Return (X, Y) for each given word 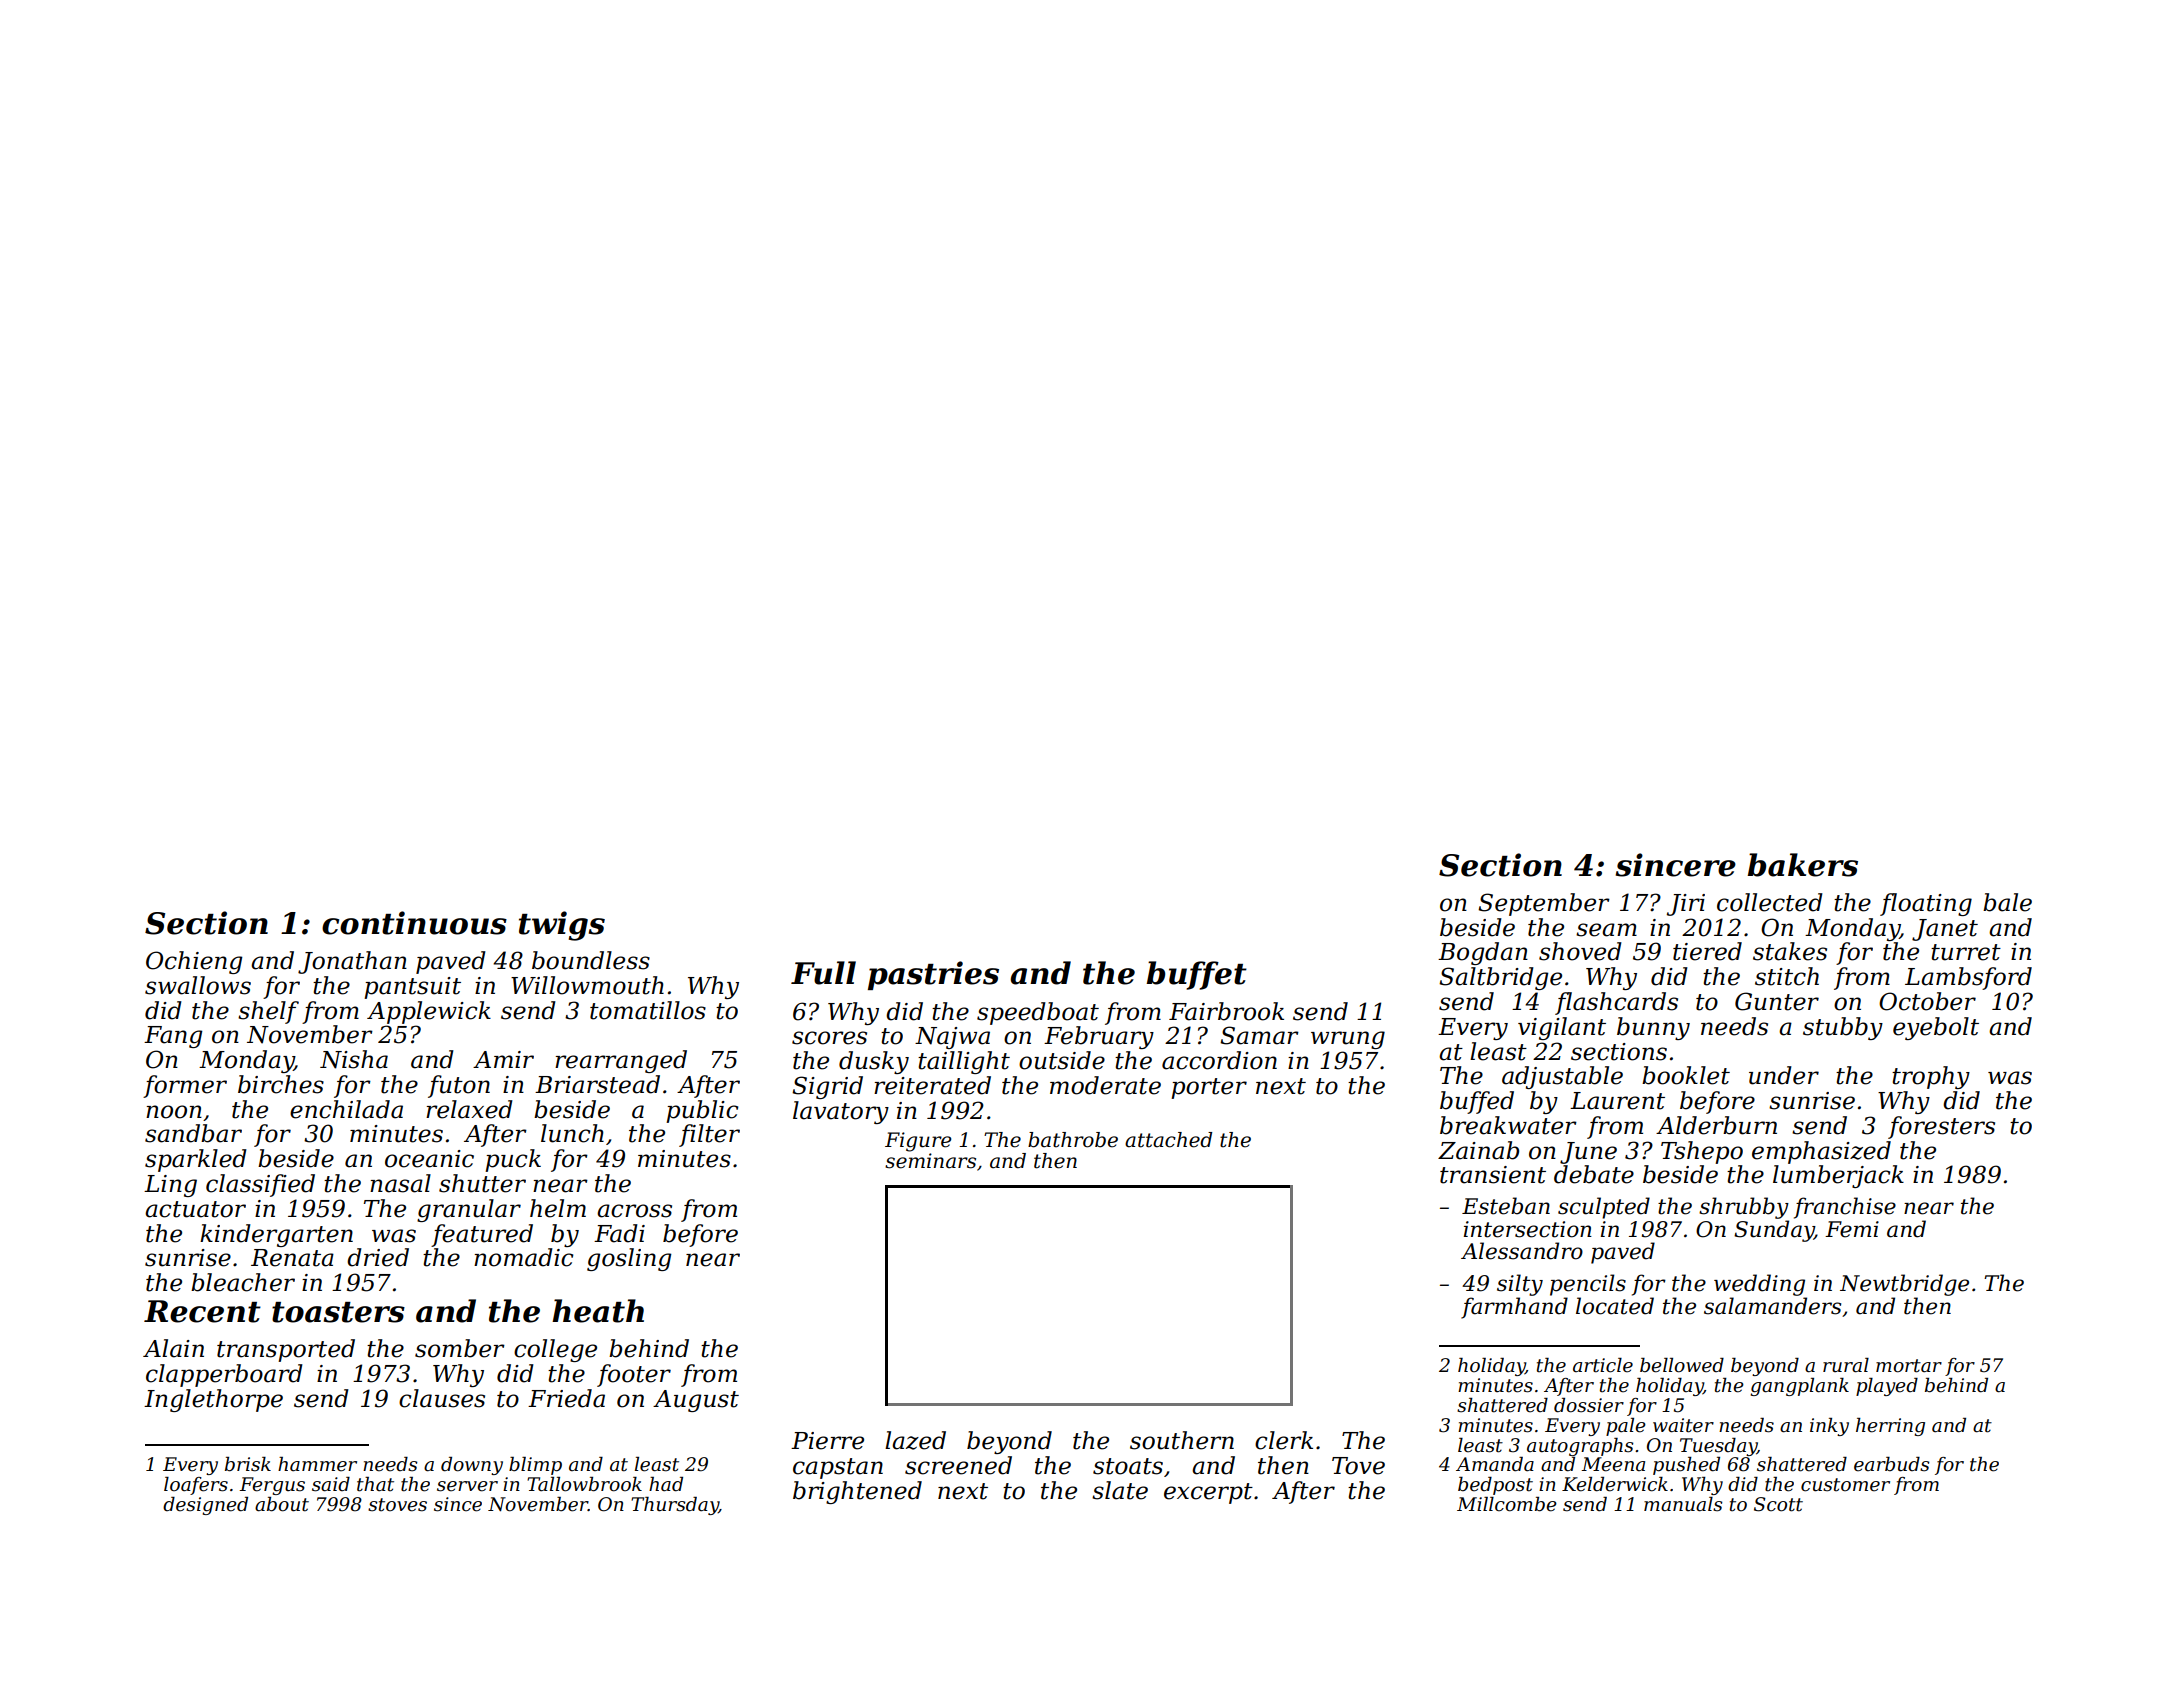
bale (2007, 902)
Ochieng (194, 962)
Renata (292, 1258)
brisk (248, 1464)
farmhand (1514, 1308)
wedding (1759, 1285)
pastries (933, 975)
